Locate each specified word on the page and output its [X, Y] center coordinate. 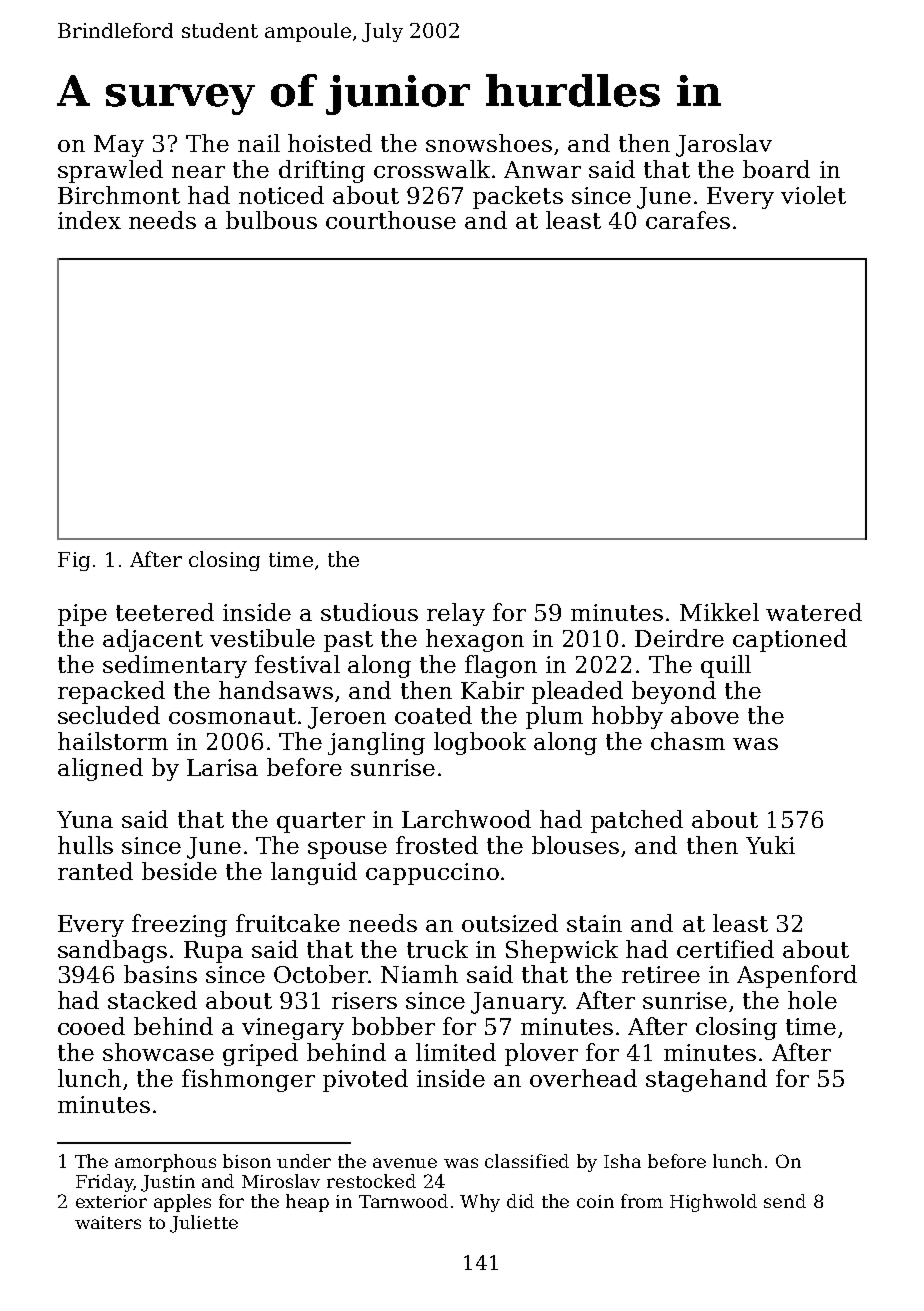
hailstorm [113, 741]
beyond [674, 692]
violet [813, 195]
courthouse [391, 220]
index [89, 220]
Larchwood [466, 819]
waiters [108, 1222]
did [520, 1201]
